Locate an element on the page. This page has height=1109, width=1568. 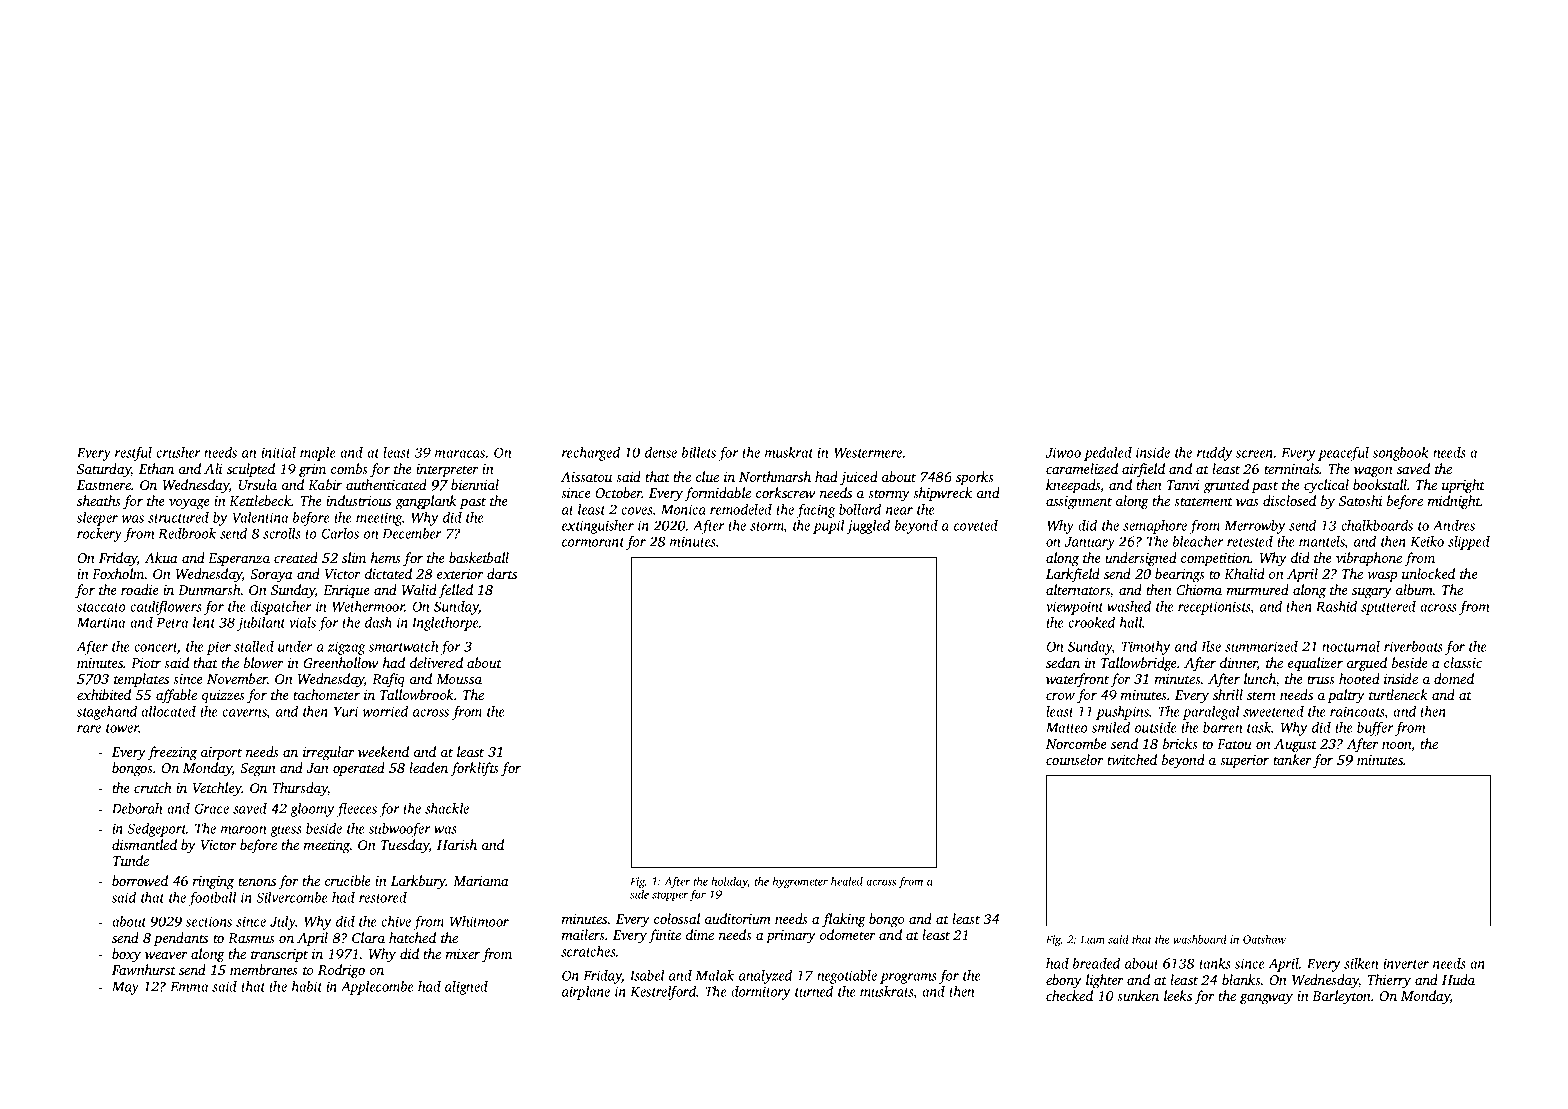
songbook is located at coordinates (1401, 454).
